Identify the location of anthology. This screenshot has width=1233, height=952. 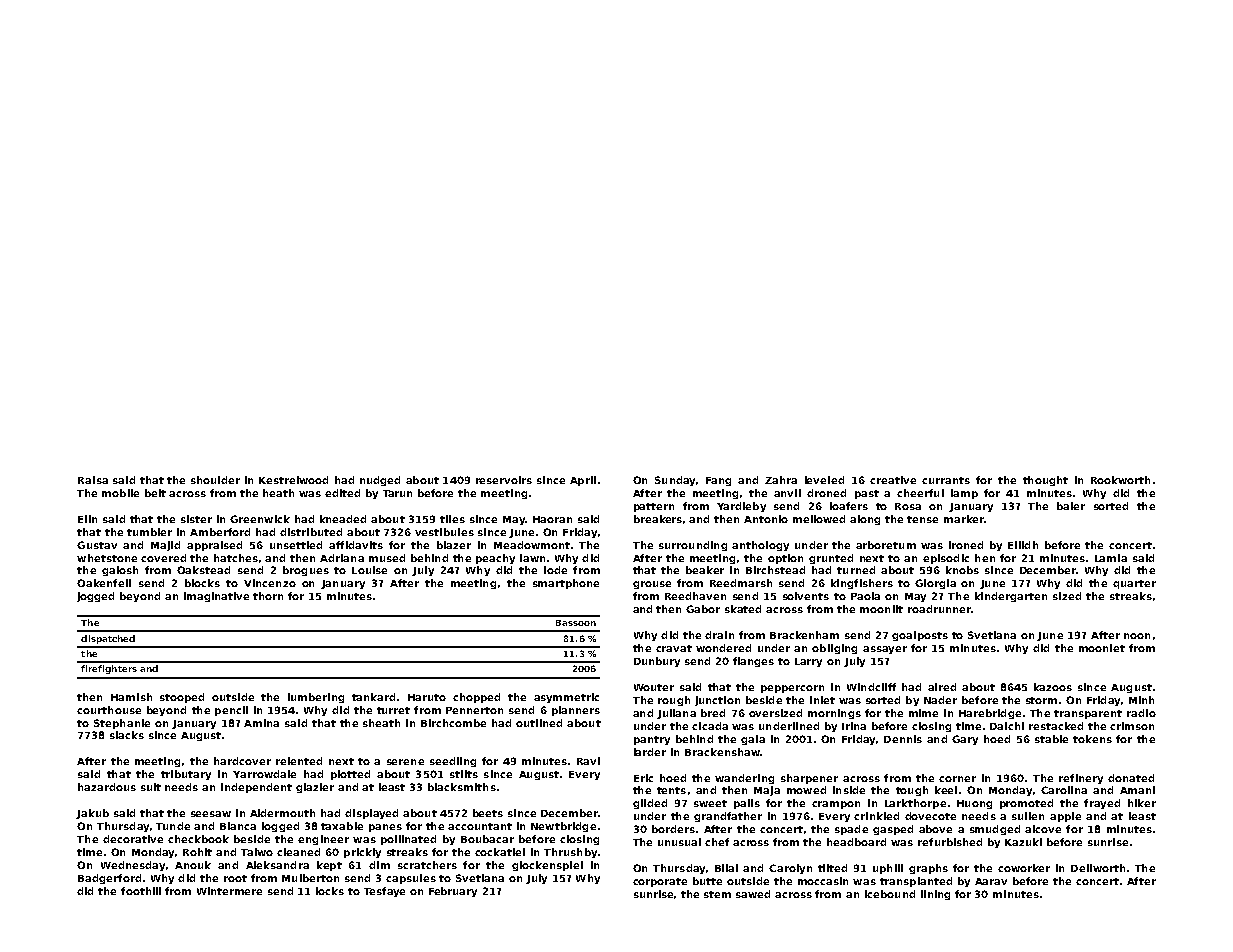
(760, 546).
